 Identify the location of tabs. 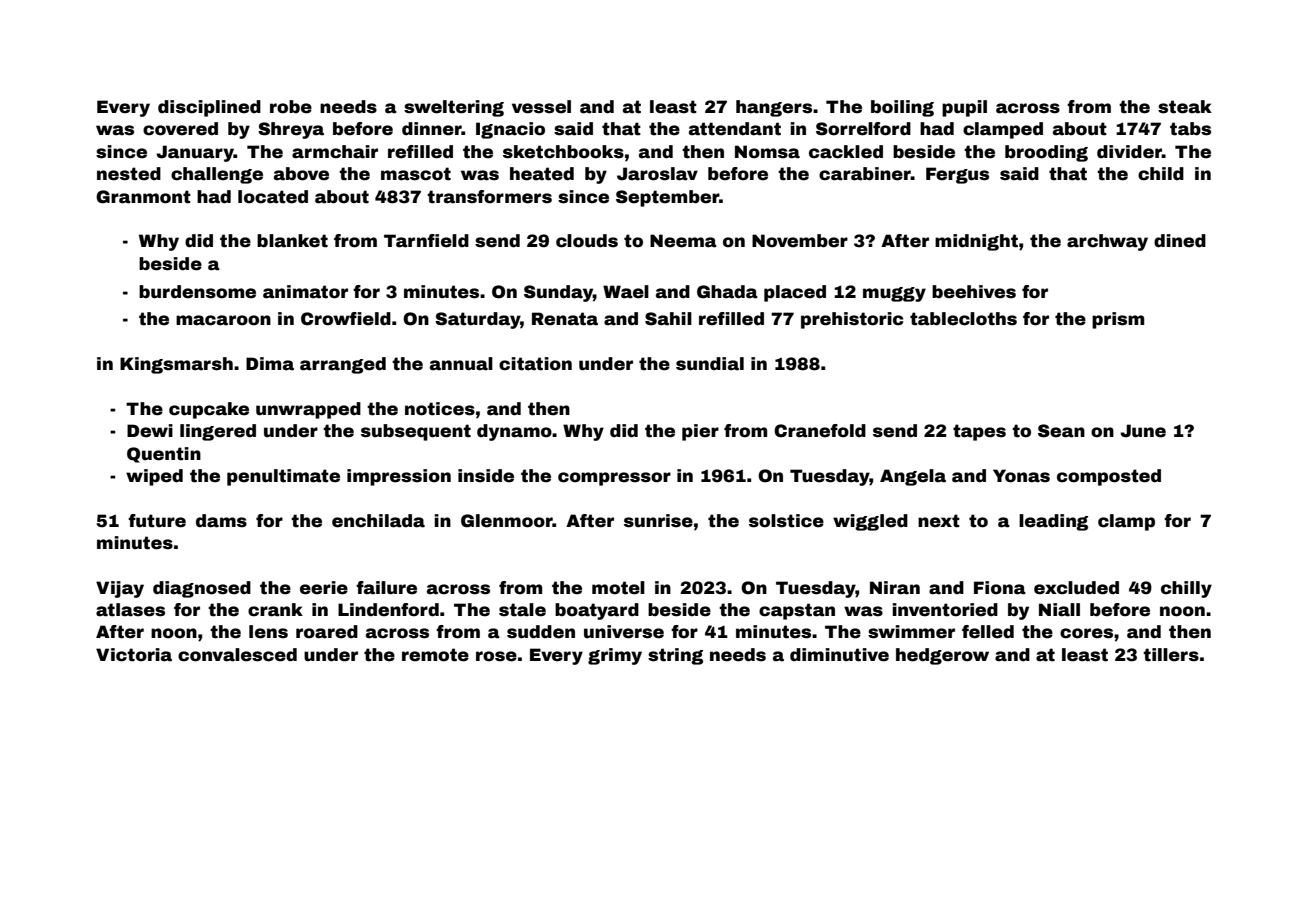
(1190, 129).
